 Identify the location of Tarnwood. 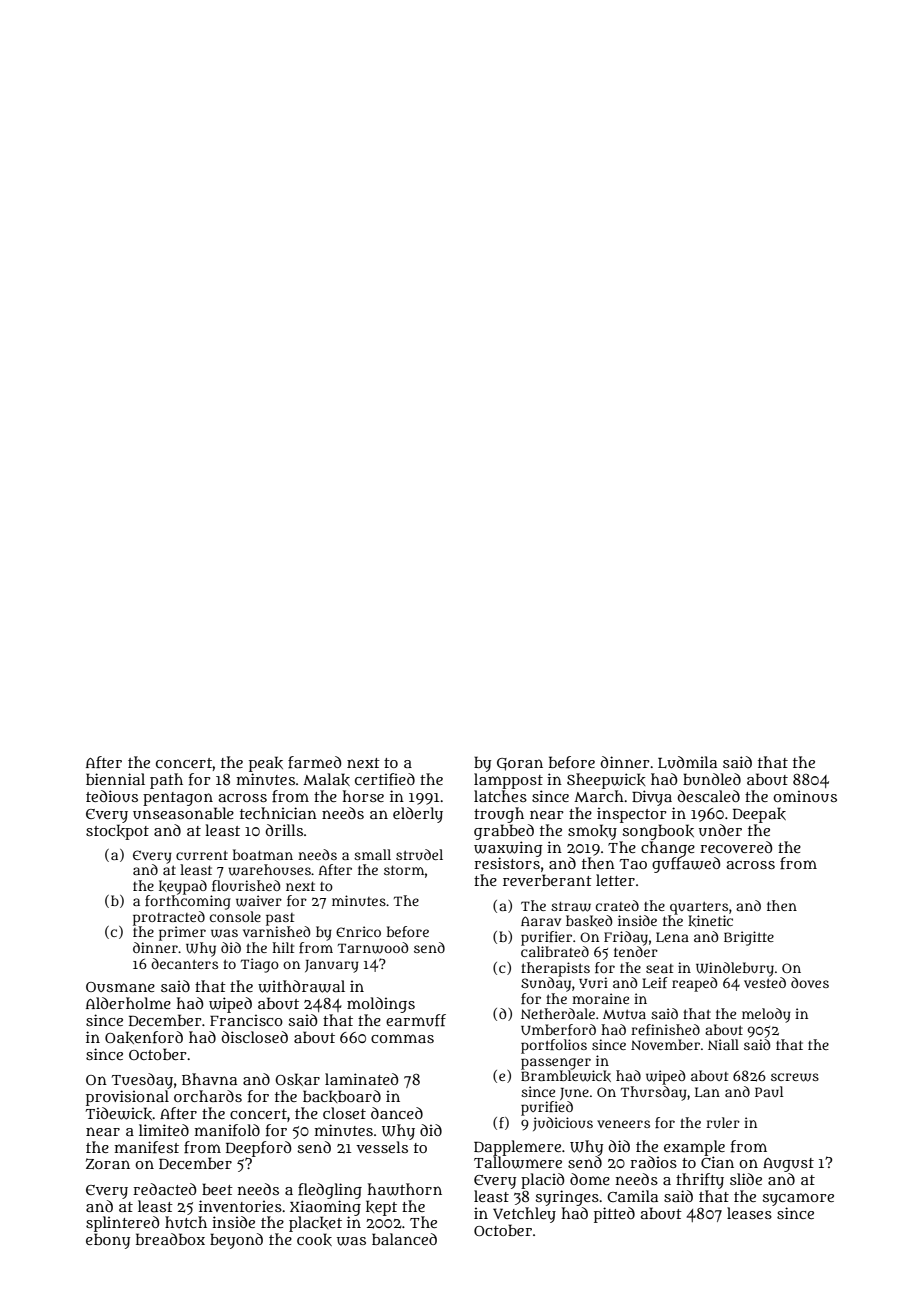
(373, 948).
